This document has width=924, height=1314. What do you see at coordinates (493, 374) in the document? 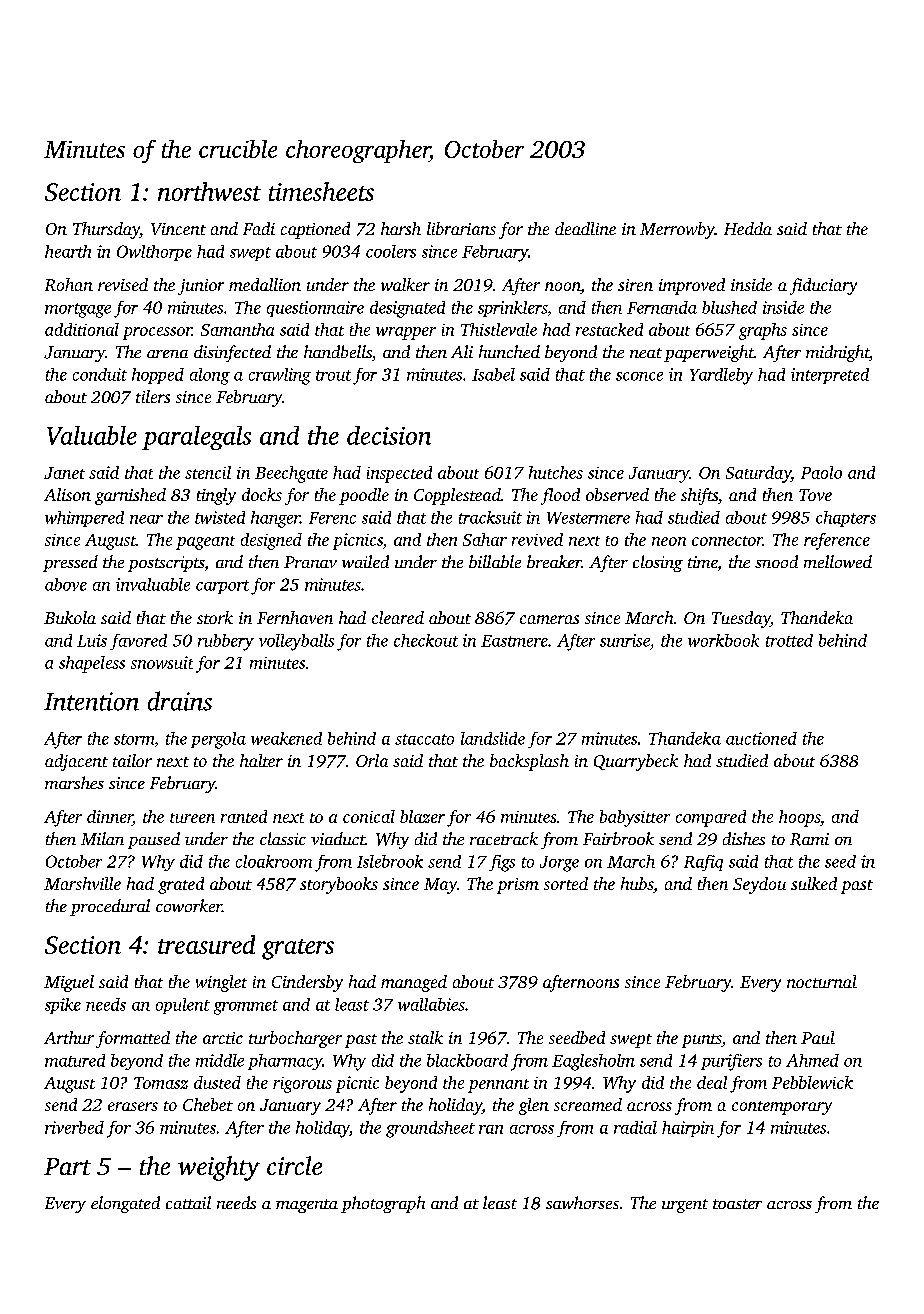
I see `Isabel` at bounding box center [493, 374].
